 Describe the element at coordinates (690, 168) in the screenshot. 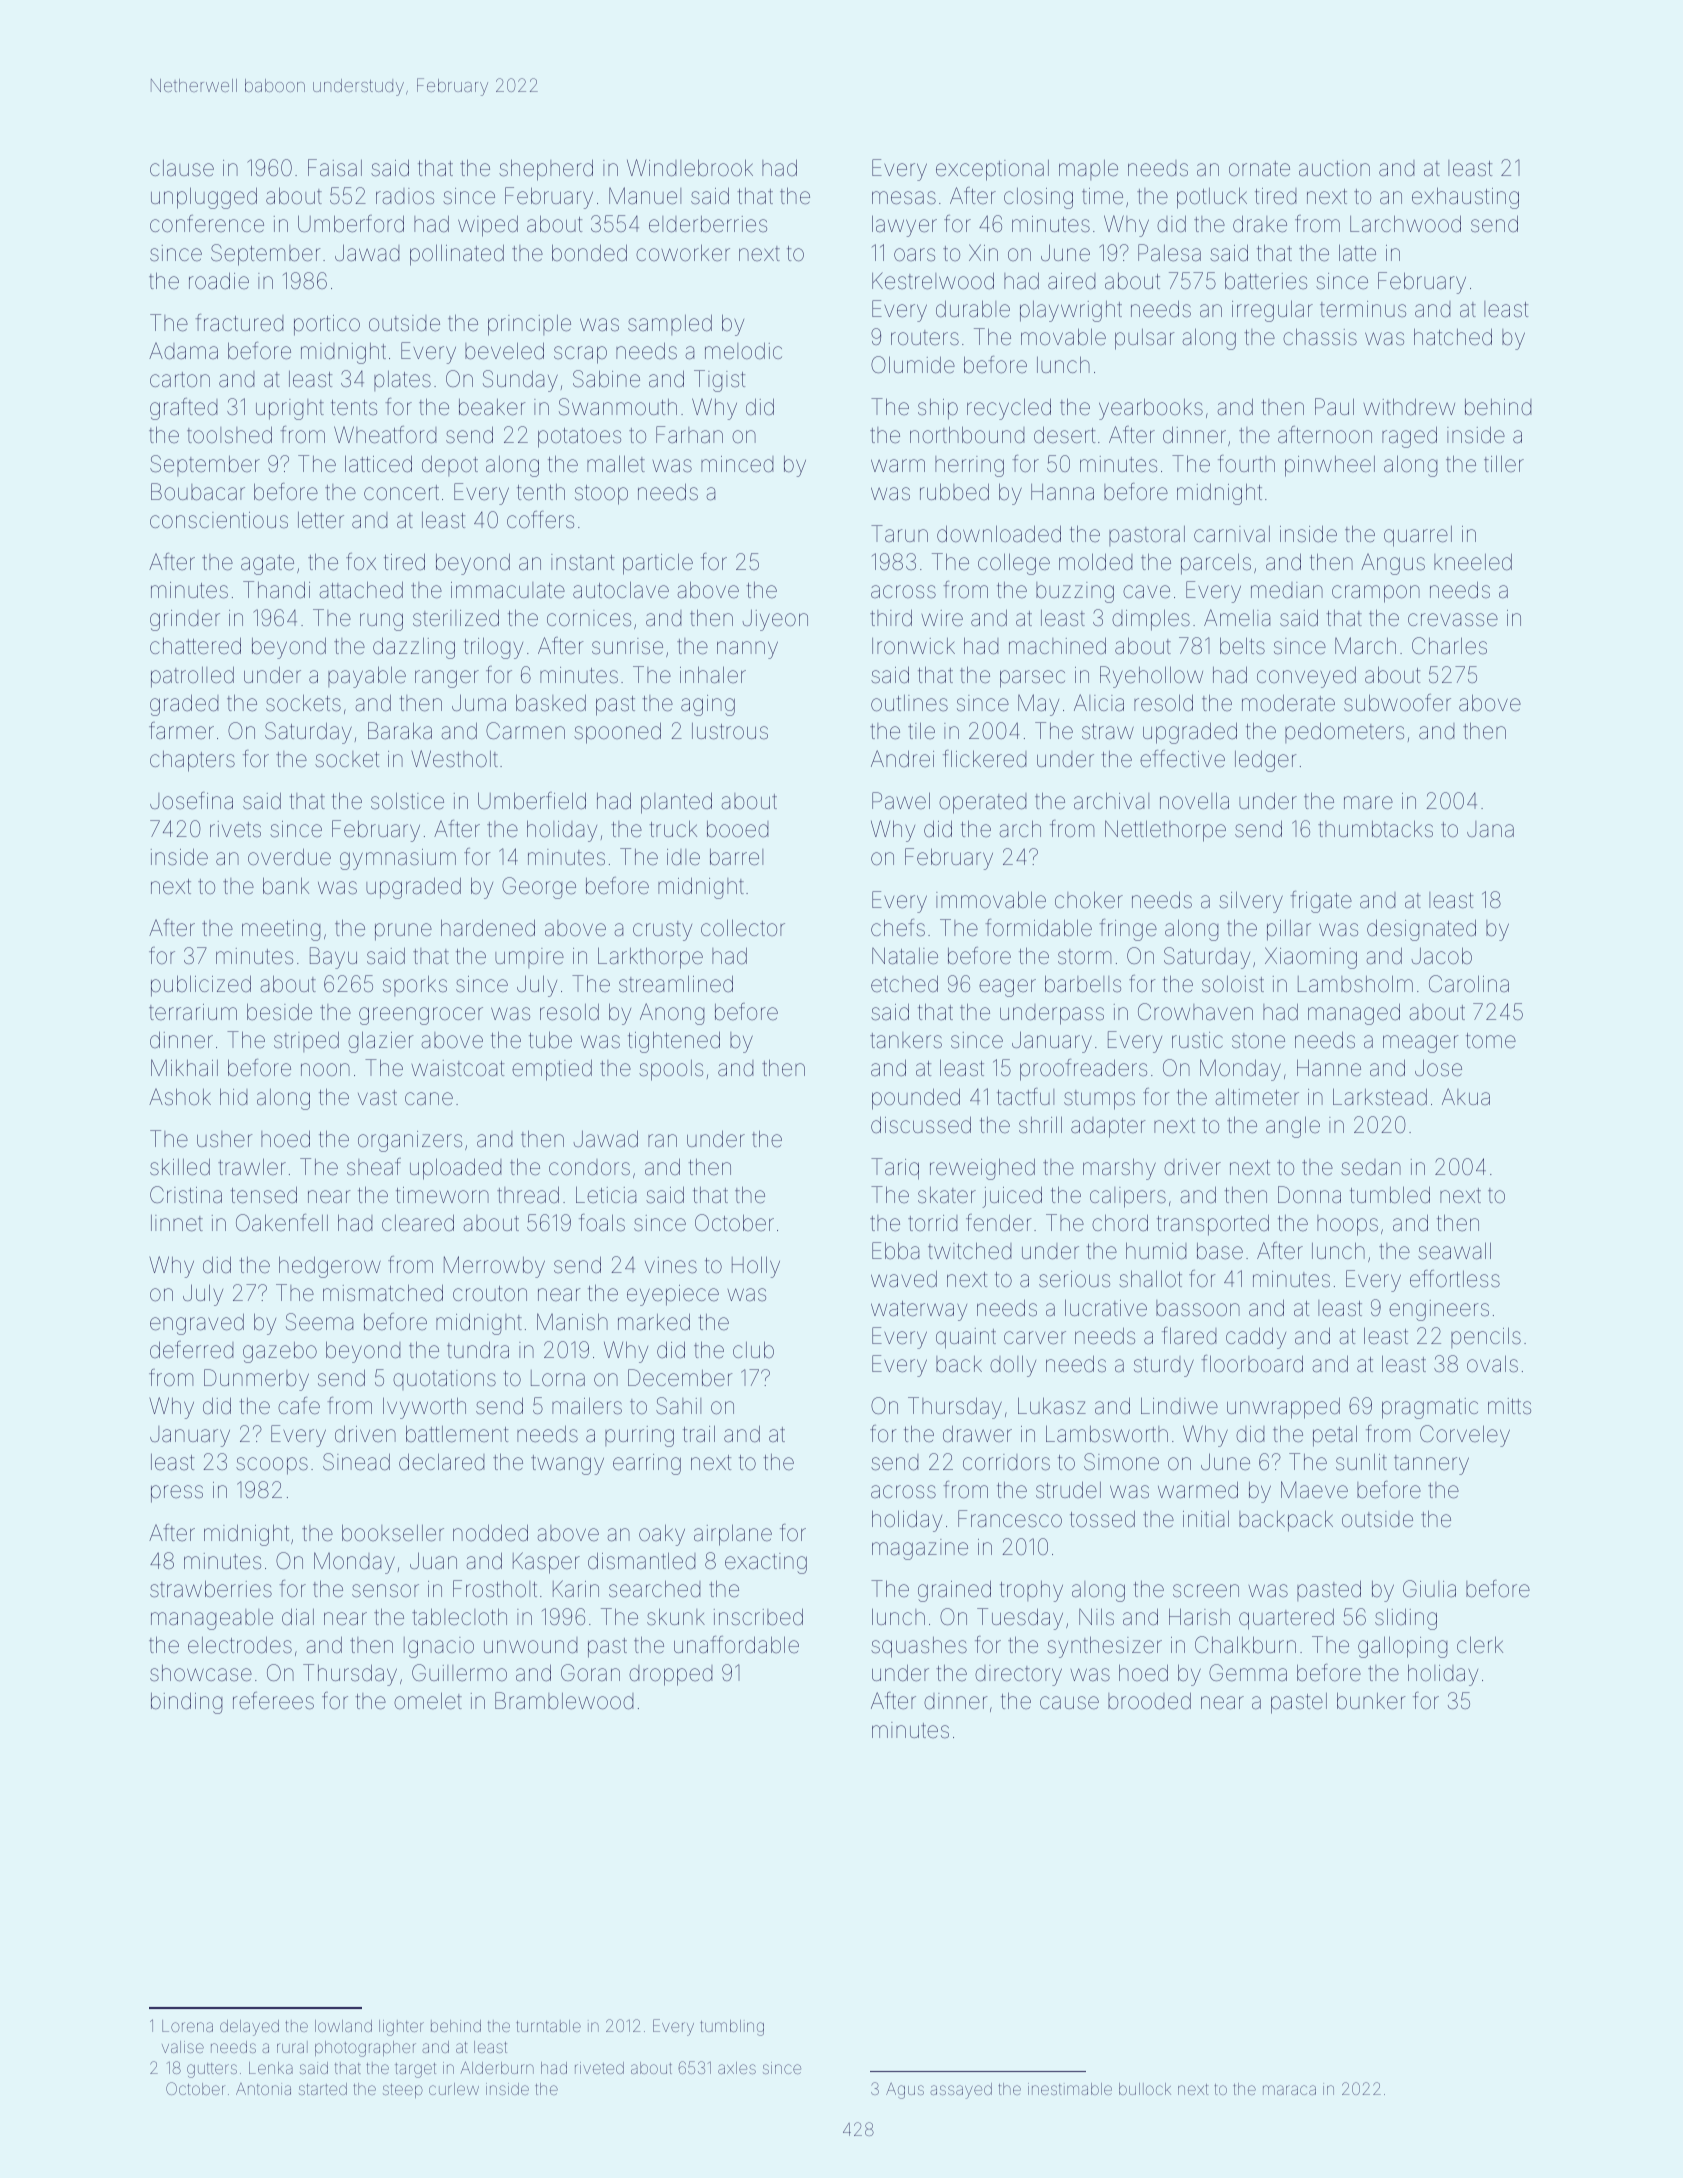

I see `Windlebrook` at that location.
